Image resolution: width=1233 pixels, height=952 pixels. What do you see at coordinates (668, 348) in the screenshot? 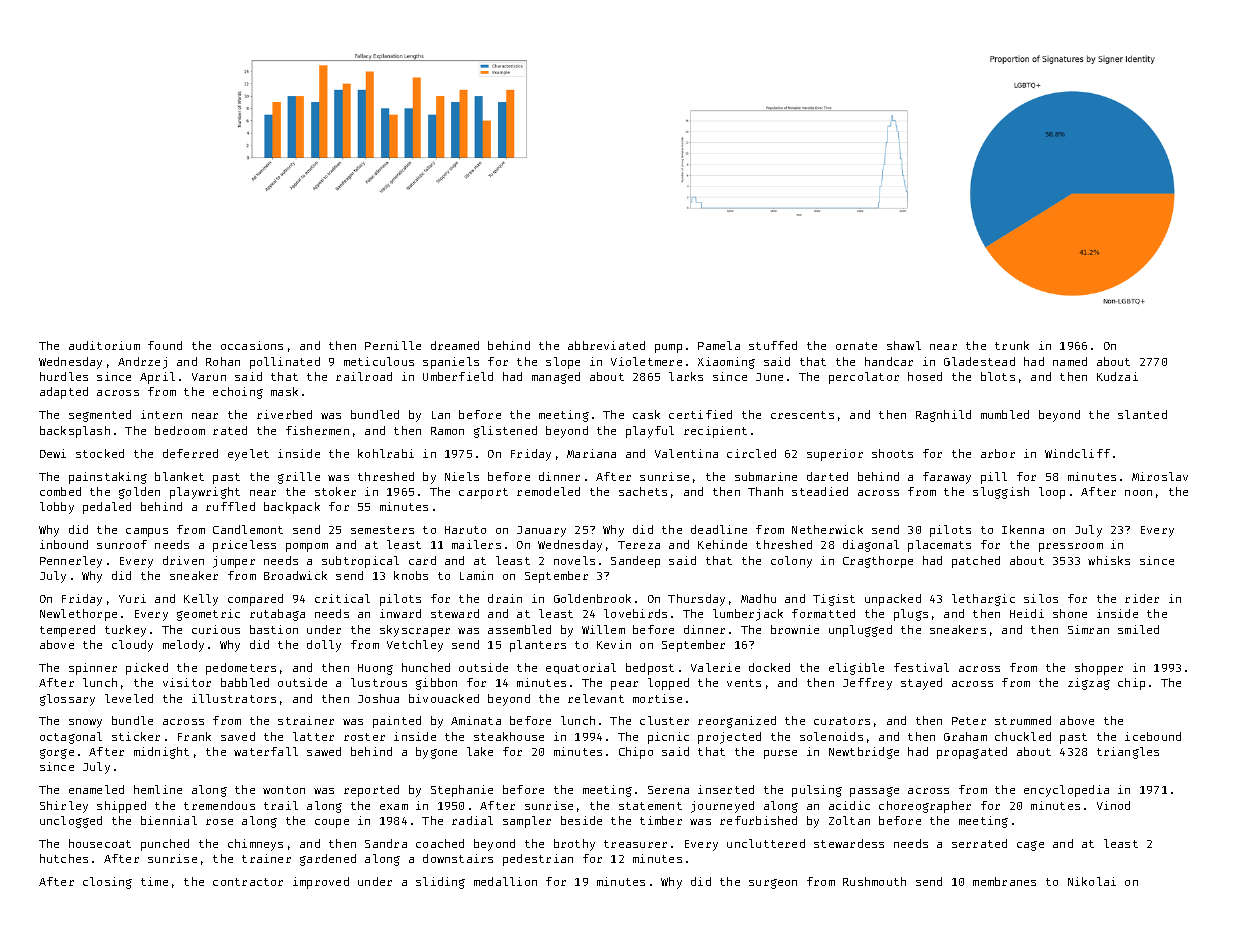
I see `pump` at bounding box center [668, 348].
